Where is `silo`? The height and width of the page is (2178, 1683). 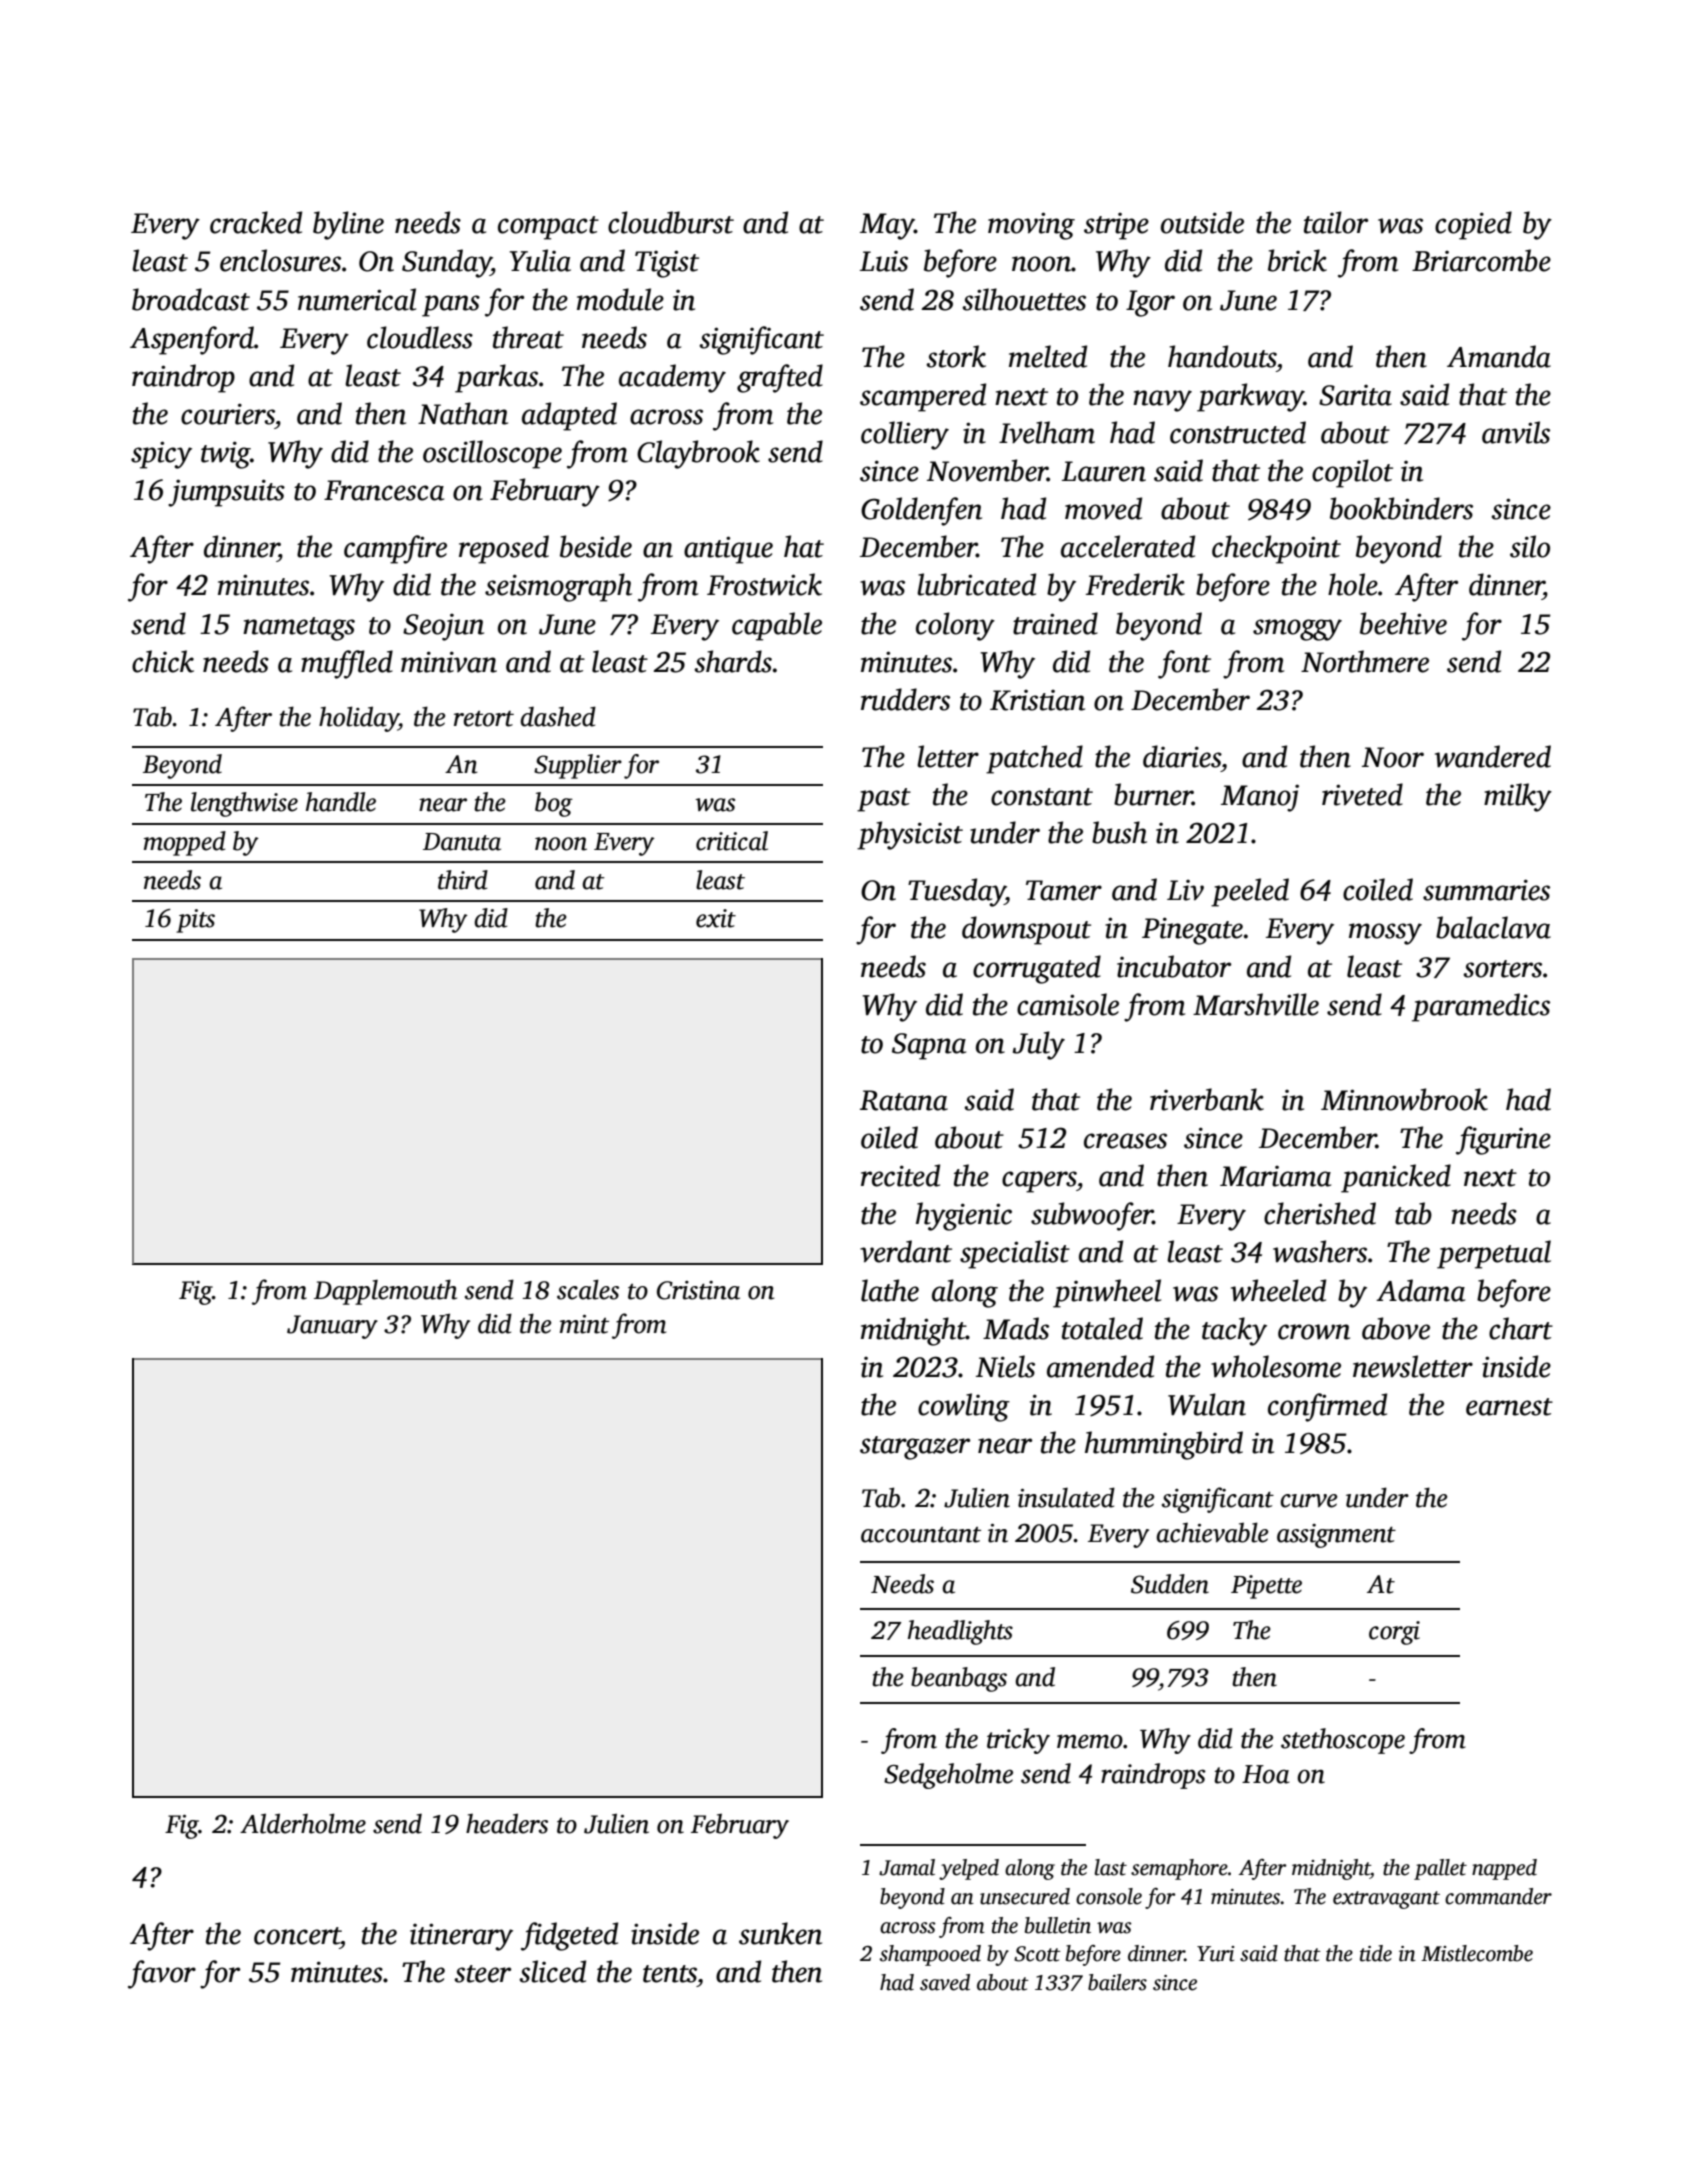 silo is located at coordinates (1530, 546).
